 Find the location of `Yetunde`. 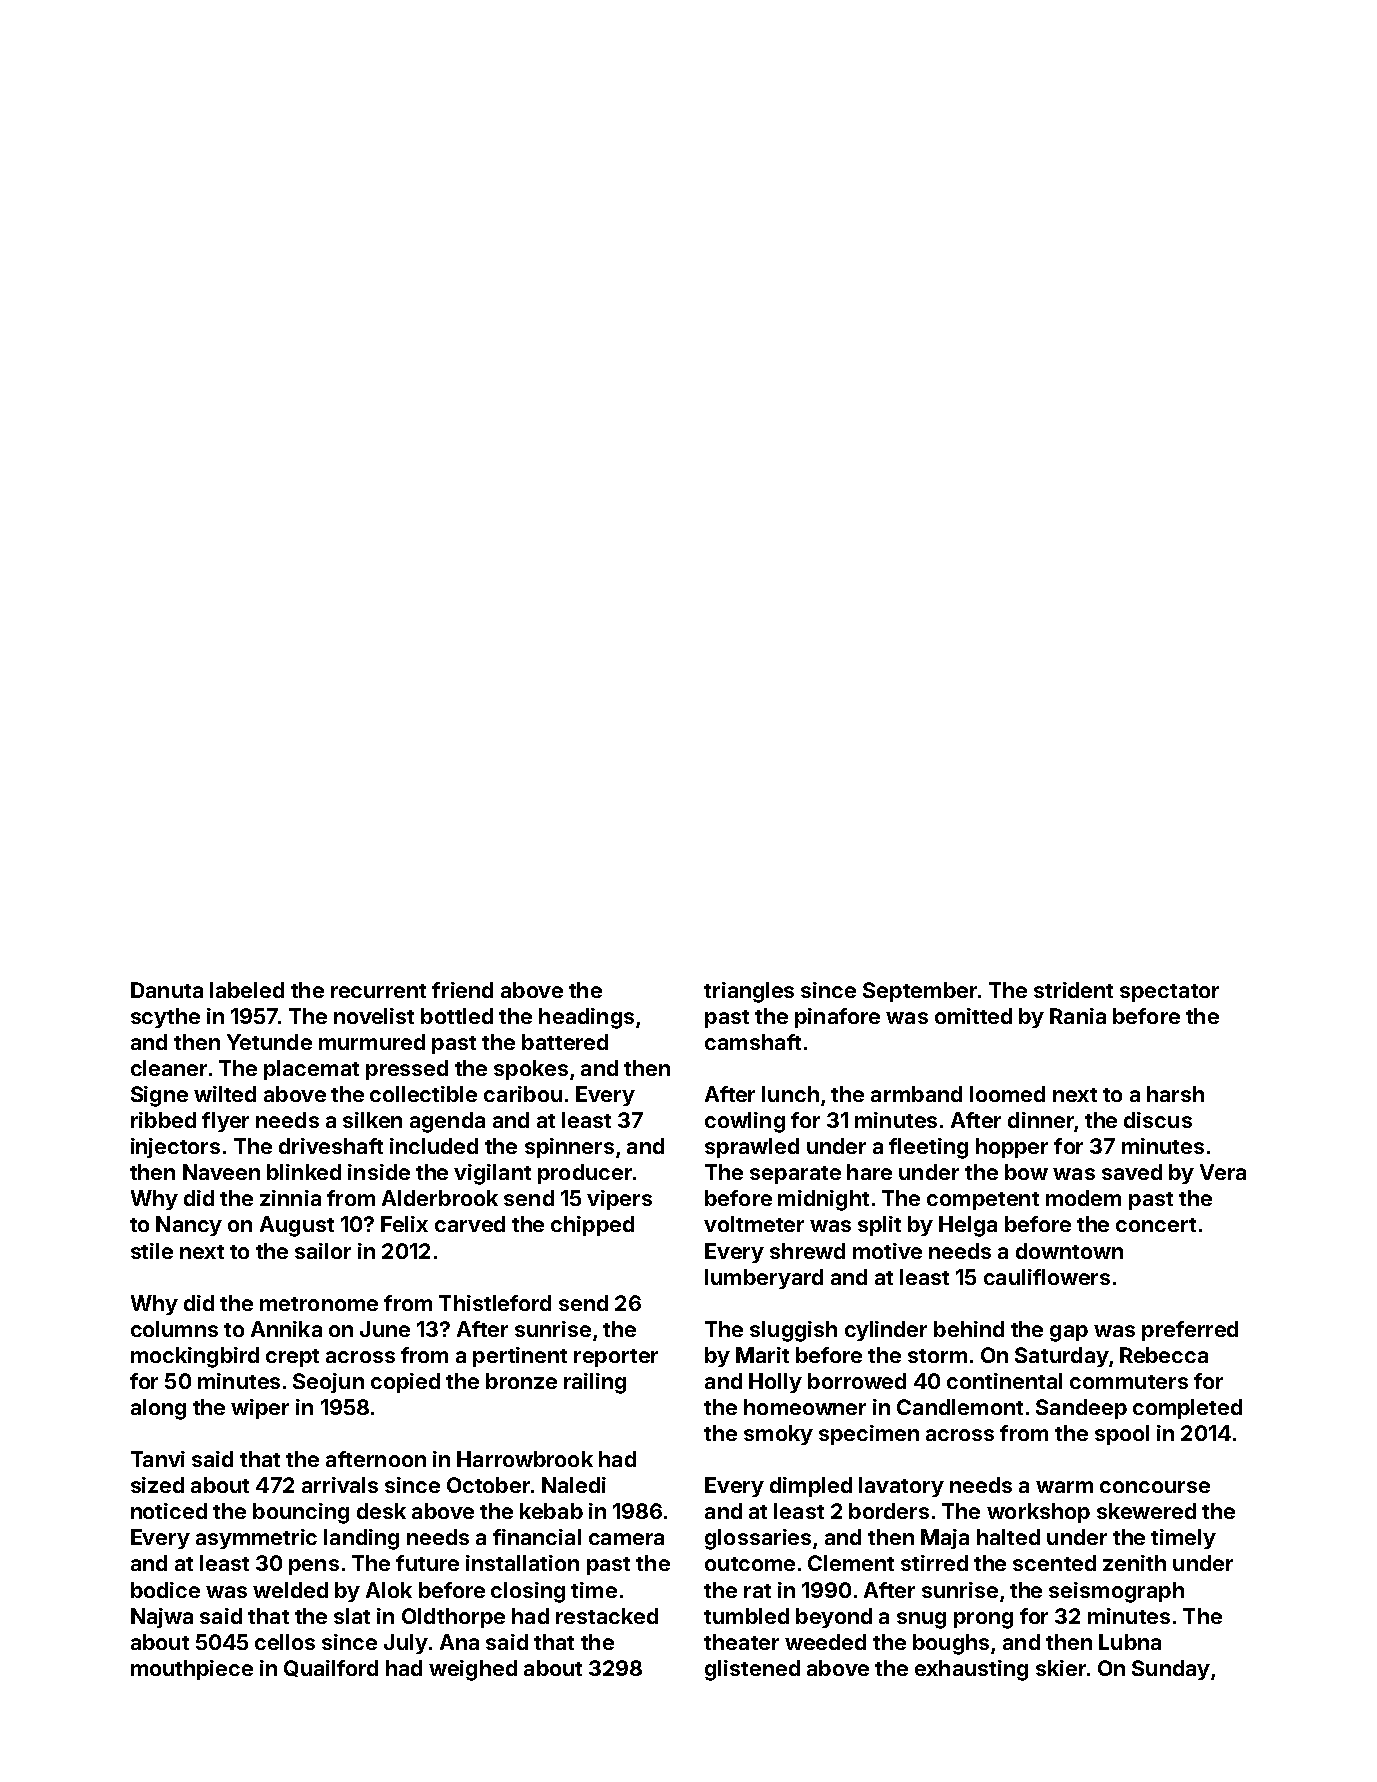

Yetunde is located at coordinates (269, 1042).
